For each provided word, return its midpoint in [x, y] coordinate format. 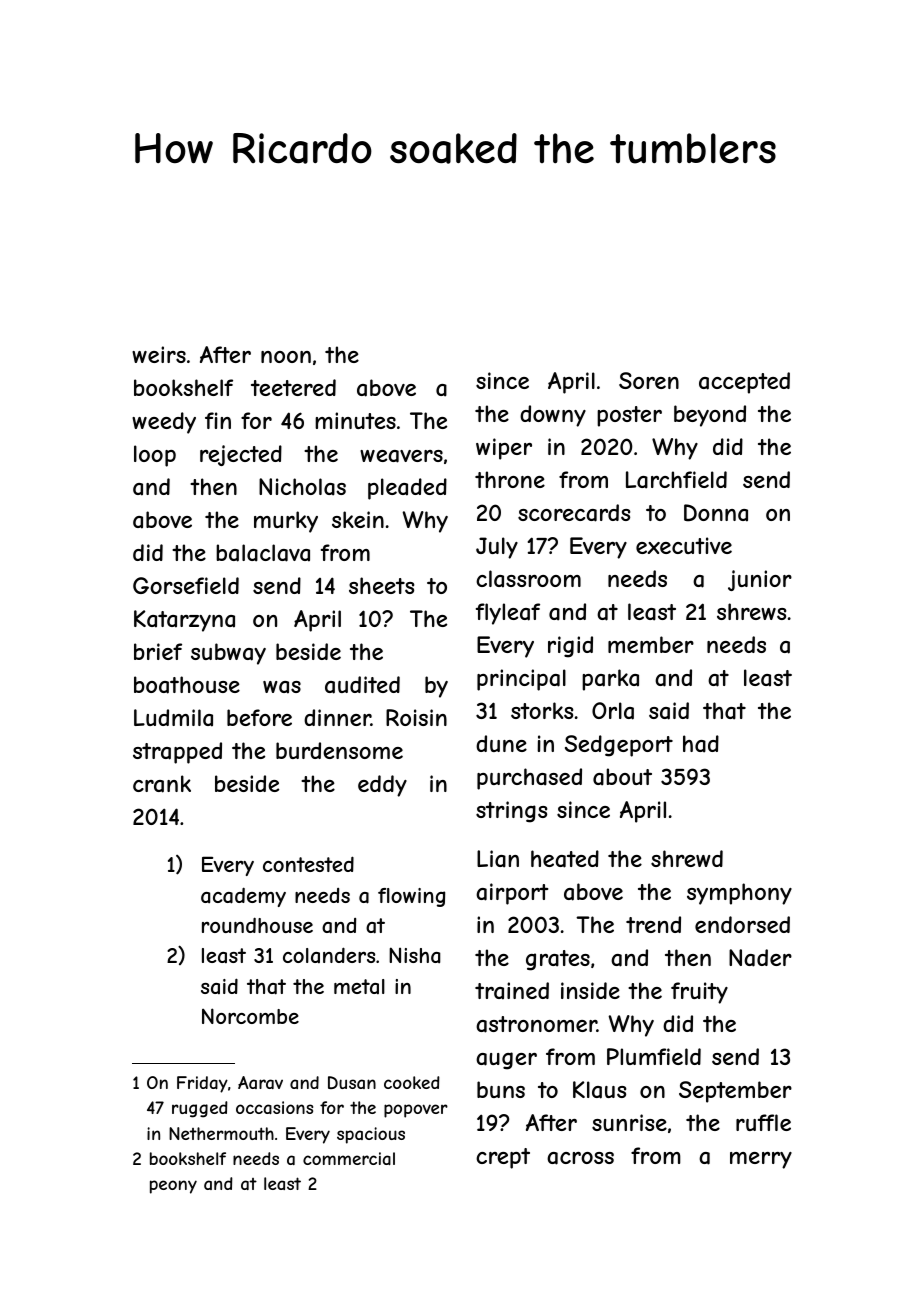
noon [286, 357]
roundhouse [257, 925]
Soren [649, 380]
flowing [411, 897]
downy [553, 416]
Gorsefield [186, 585]
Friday [202, 1084]
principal [521, 680]
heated [565, 859]
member [651, 644]
